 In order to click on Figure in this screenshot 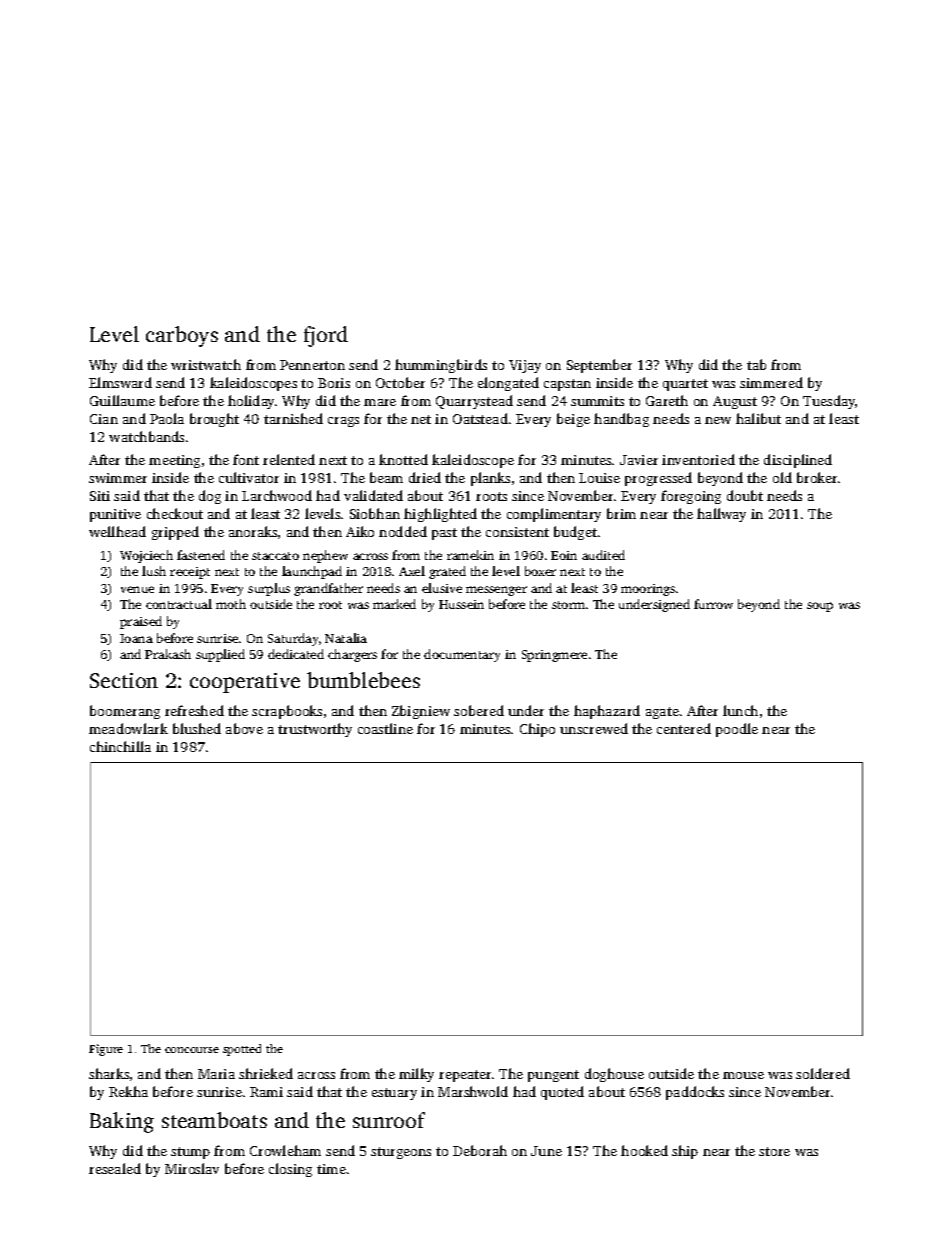, I will do `click(106, 1050)`.
